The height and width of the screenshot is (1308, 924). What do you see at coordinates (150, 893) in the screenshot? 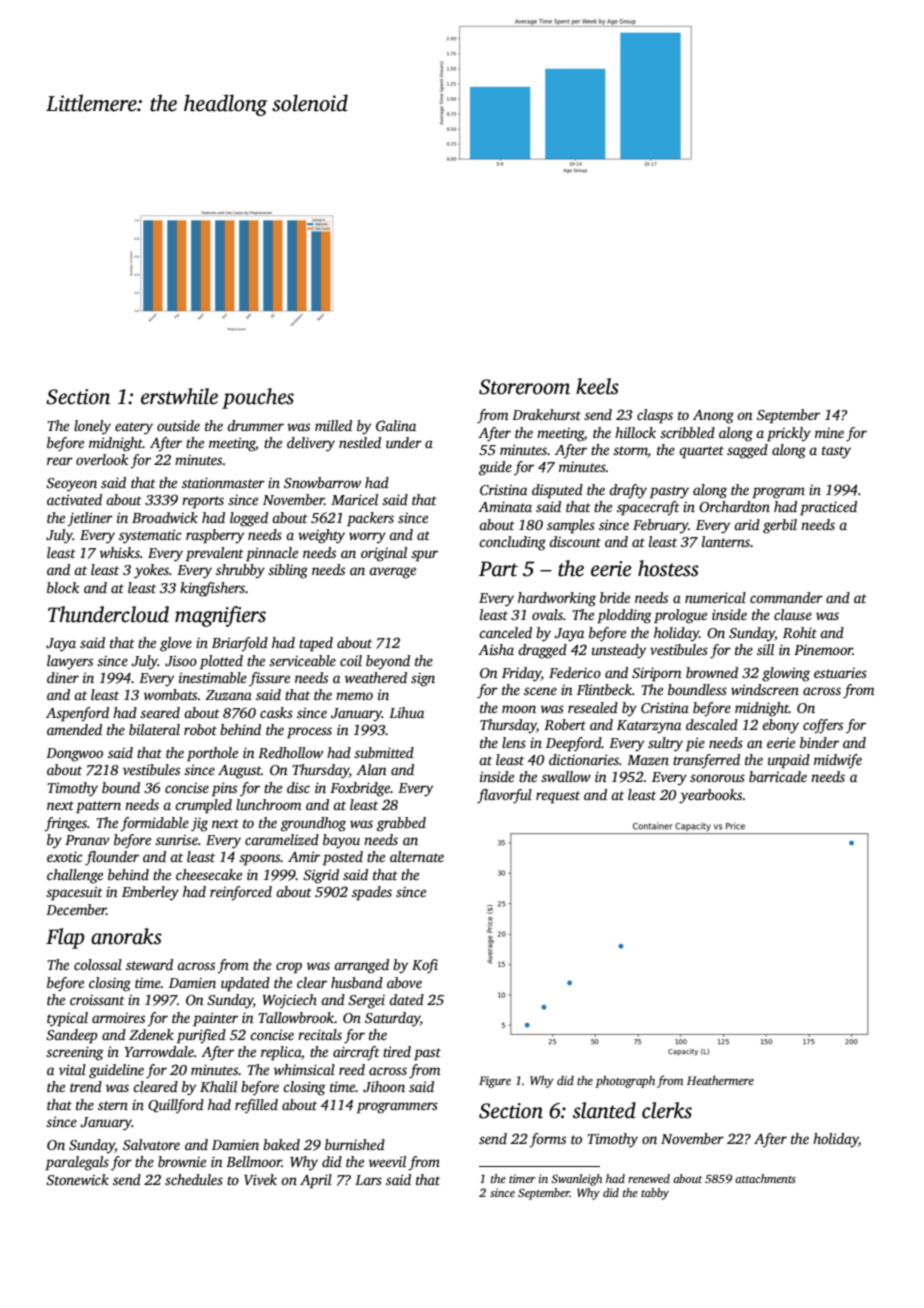
I see `Emberley` at bounding box center [150, 893].
